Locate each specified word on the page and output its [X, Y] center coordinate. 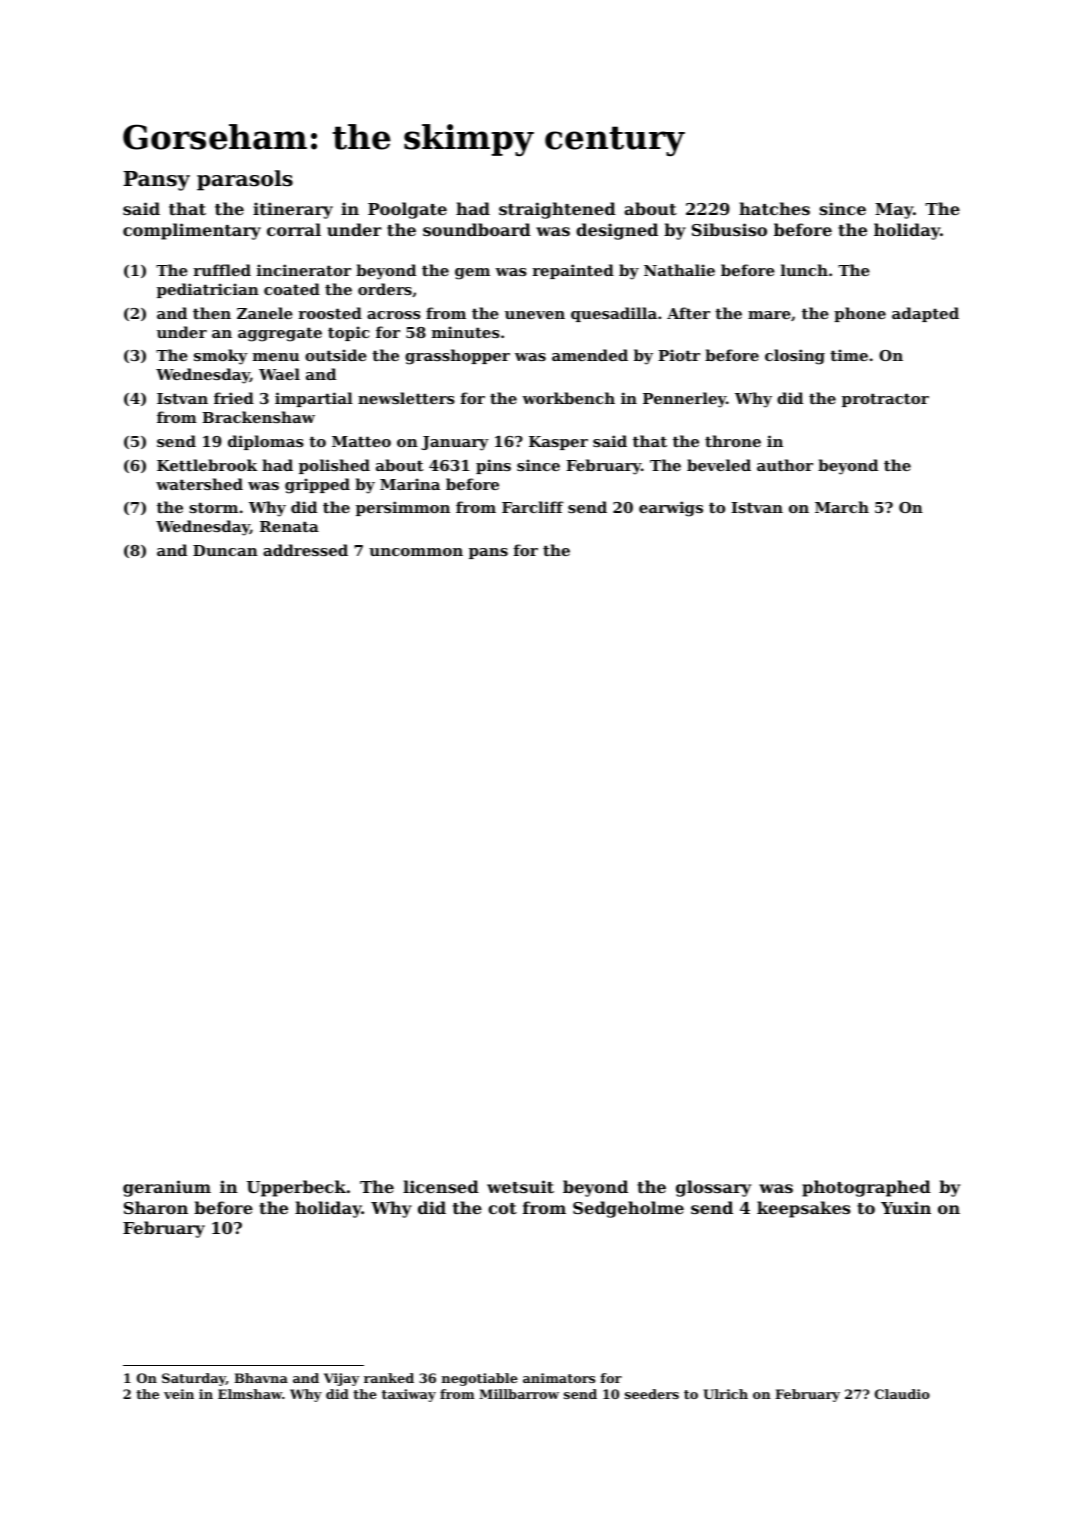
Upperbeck [296, 1188]
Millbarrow [519, 1394]
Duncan [225, 550]
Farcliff [533, 507]
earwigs [671, 509]
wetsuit [520, 1186]
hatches [774, 208]
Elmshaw [250, 1394]
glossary [713, 1188]
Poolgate [407, 210]
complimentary [192, 231]
